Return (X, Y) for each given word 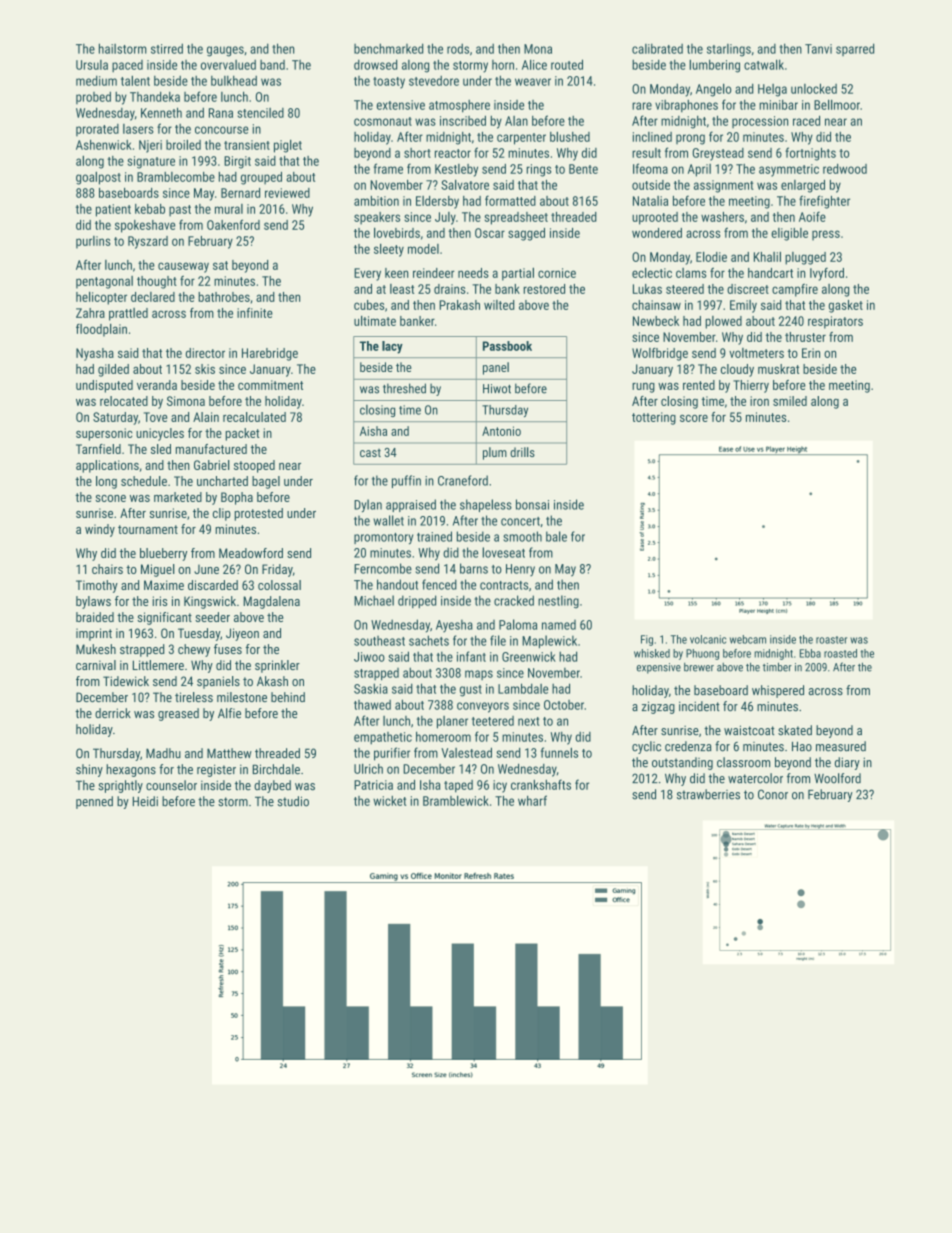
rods (458, 48)
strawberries (708, 794)
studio (293, 801)
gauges (225, 51)
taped (458, 786)
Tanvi (818, 49)
